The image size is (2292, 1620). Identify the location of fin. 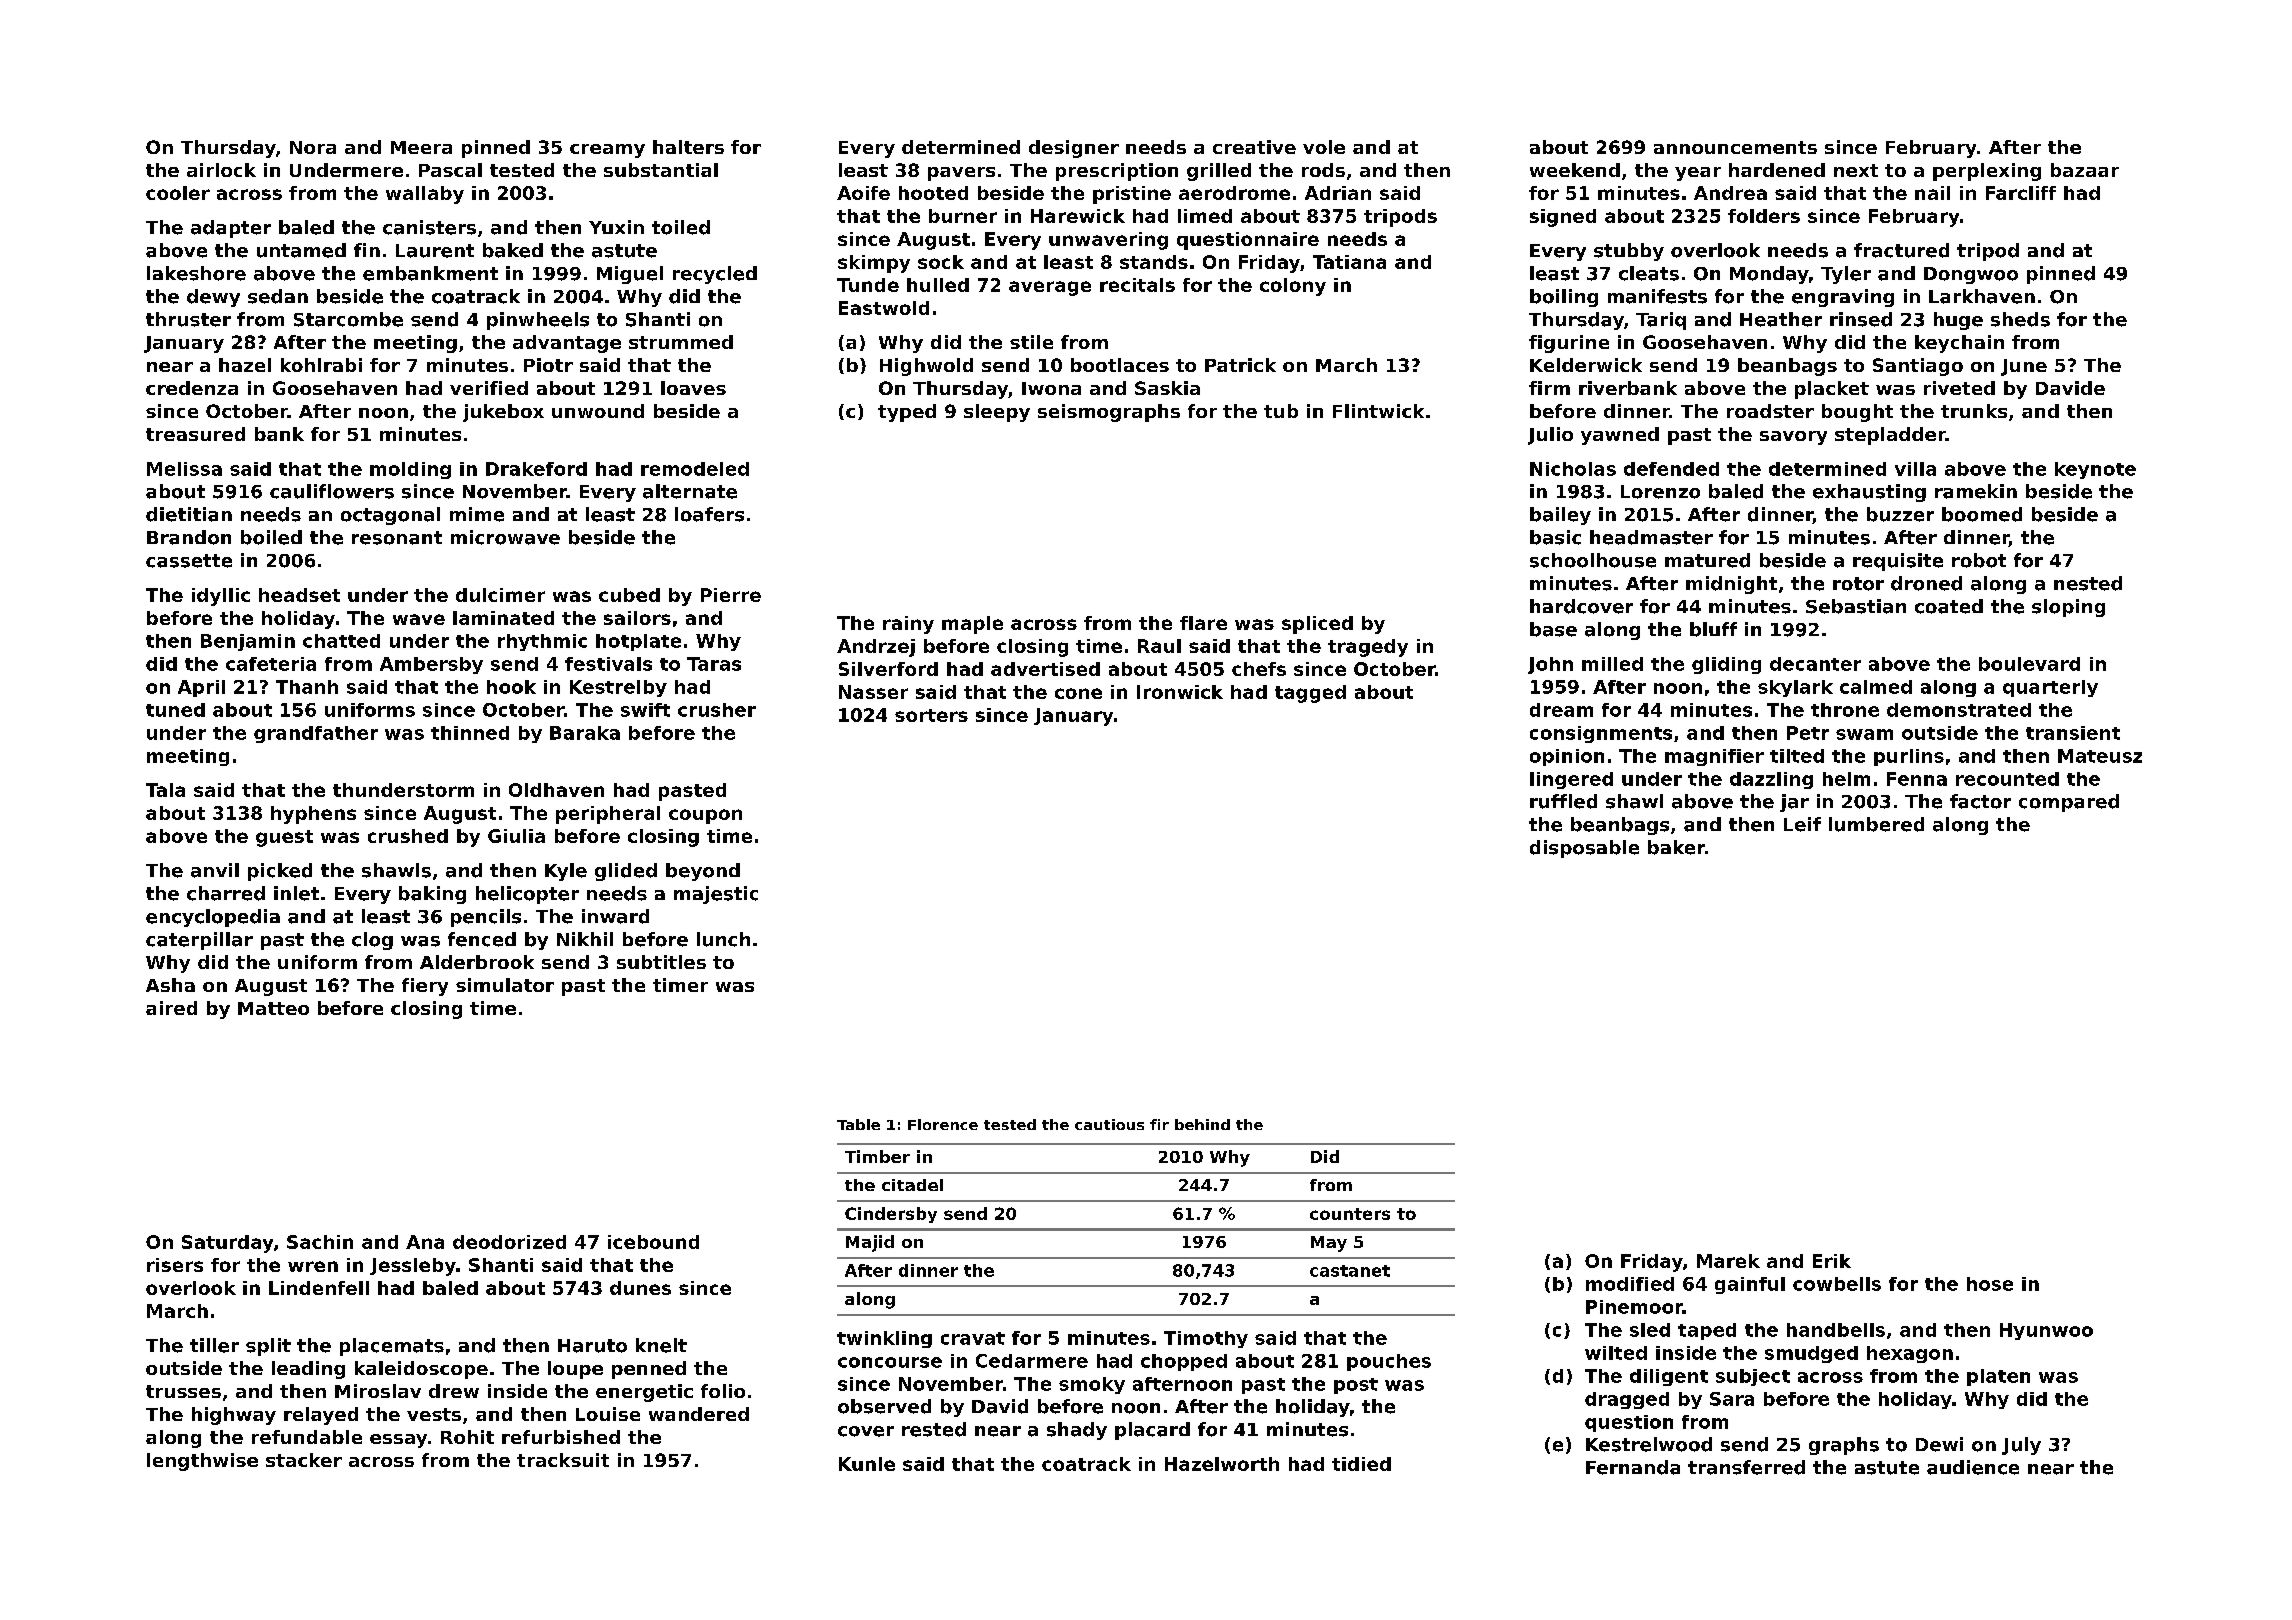
(367, 250).
